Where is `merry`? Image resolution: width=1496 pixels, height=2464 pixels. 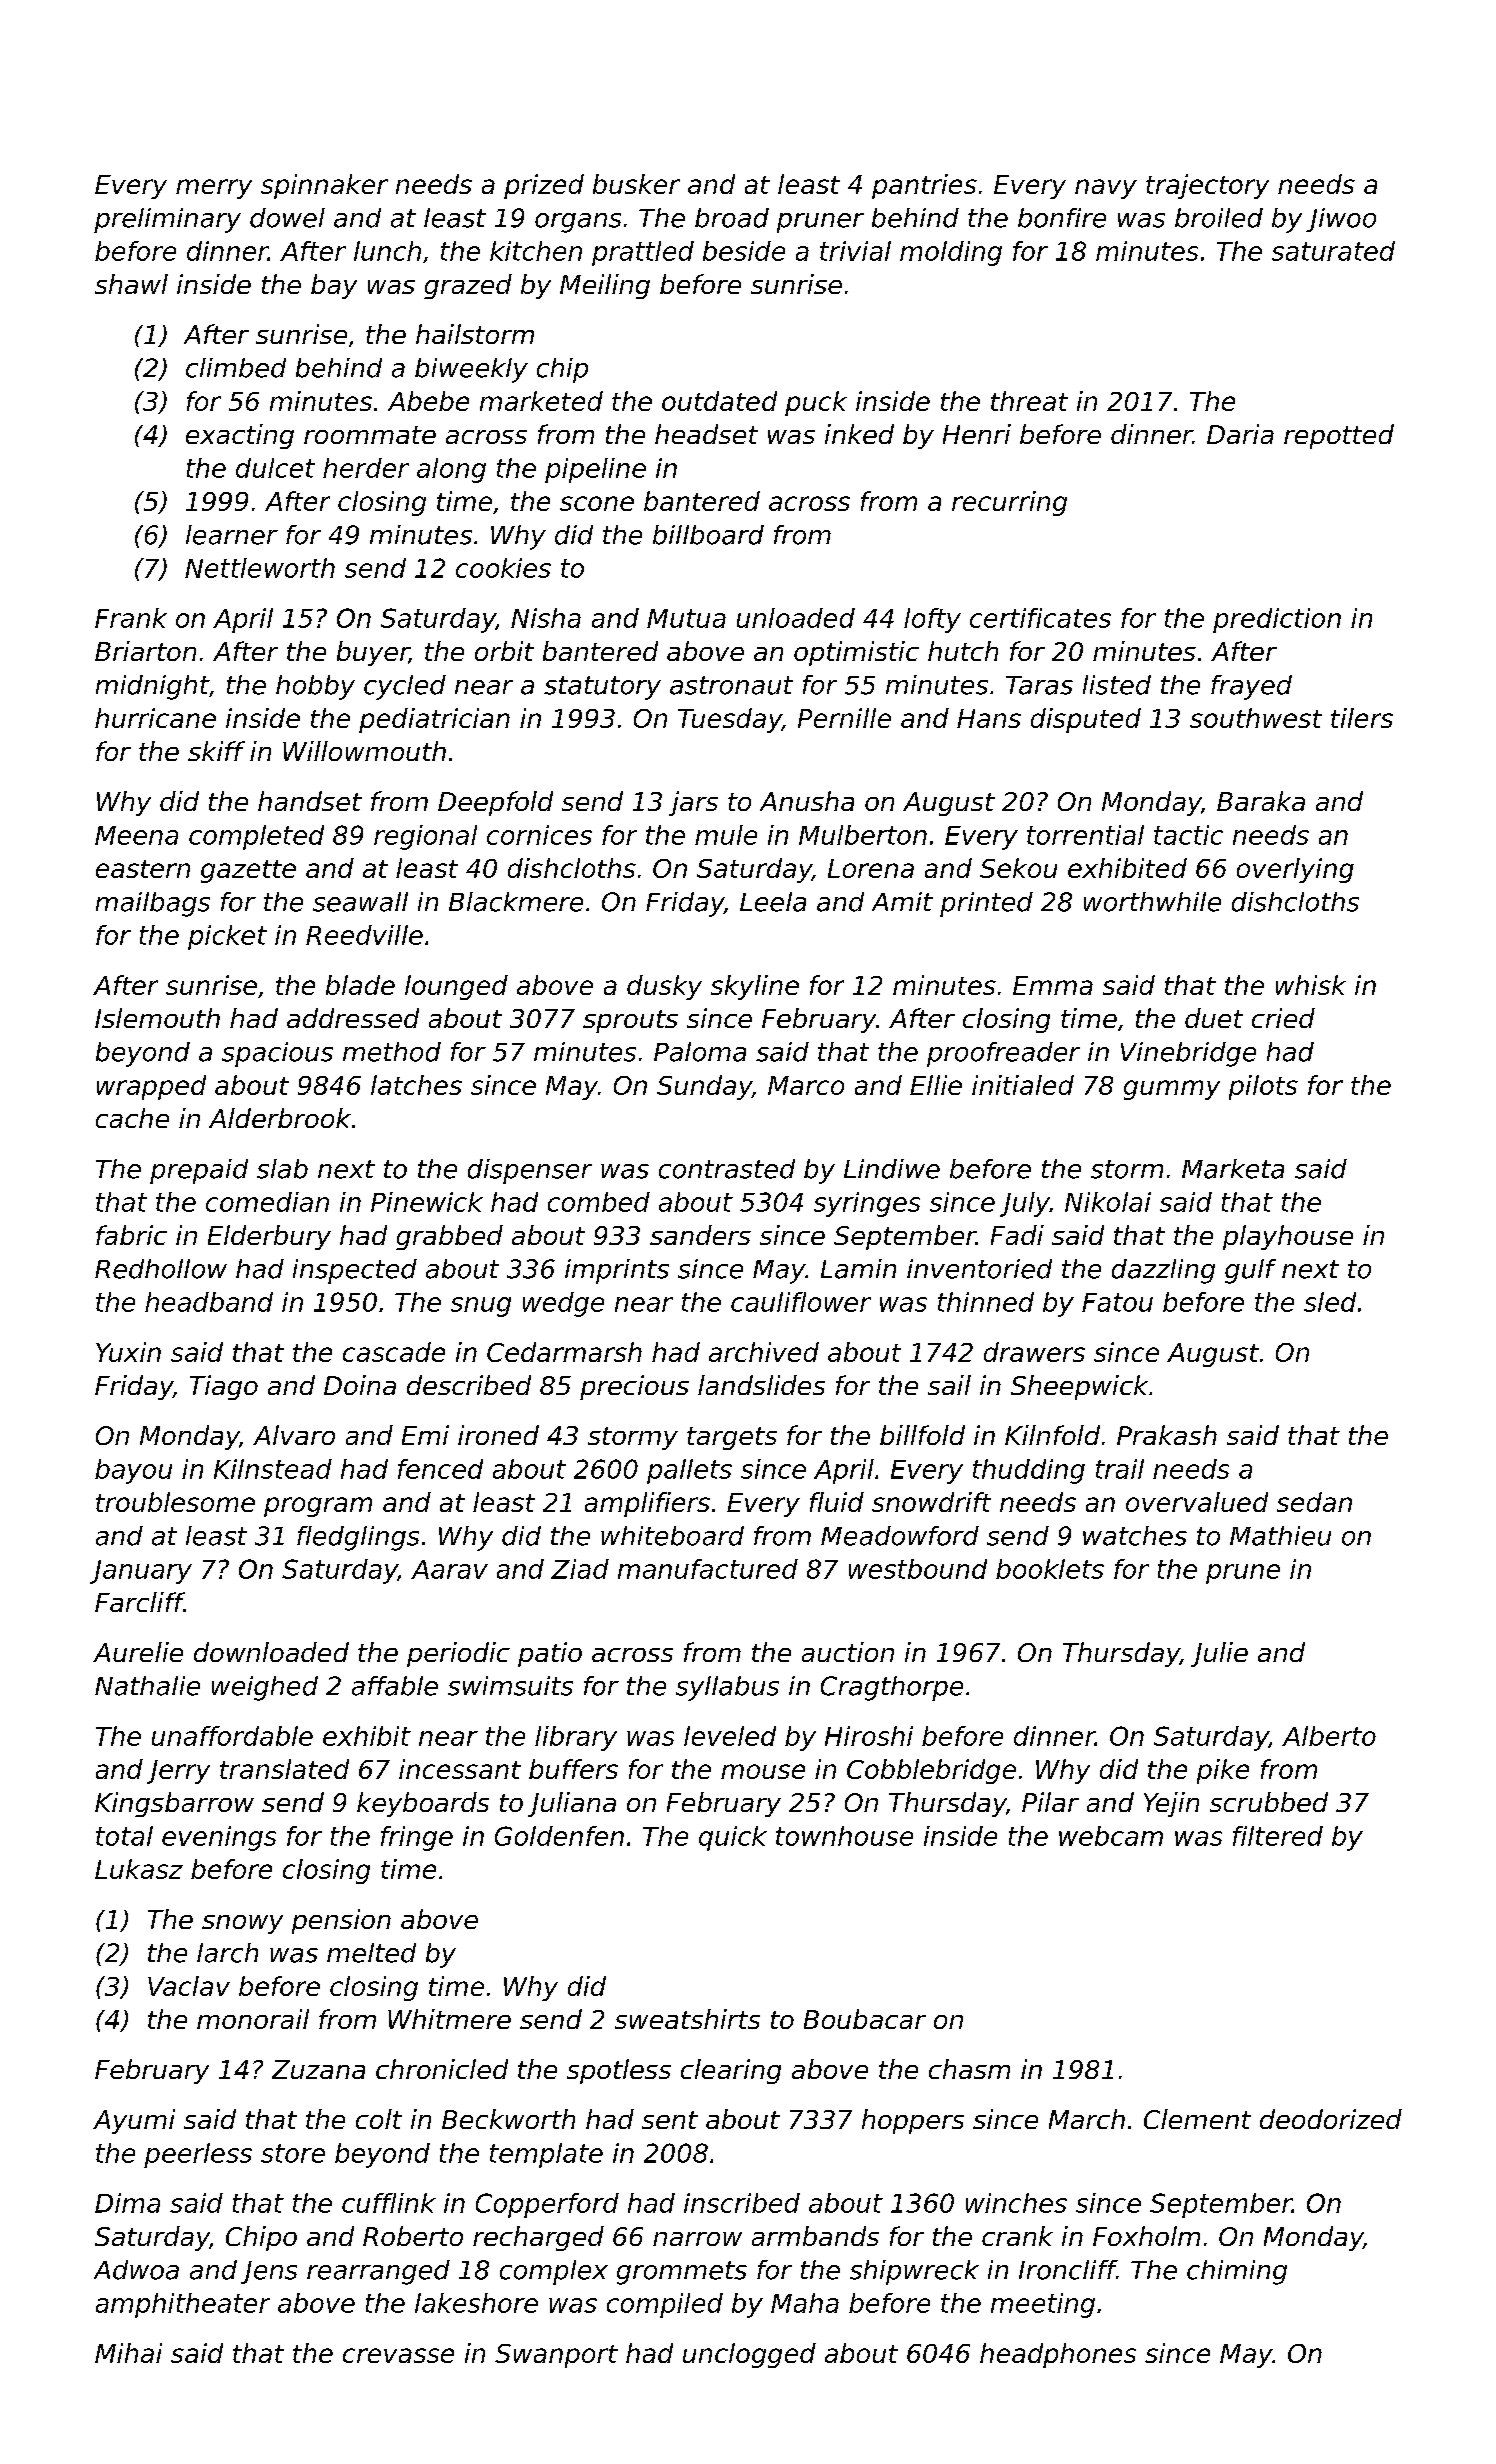 merry is located at coordinates (214, 189).
